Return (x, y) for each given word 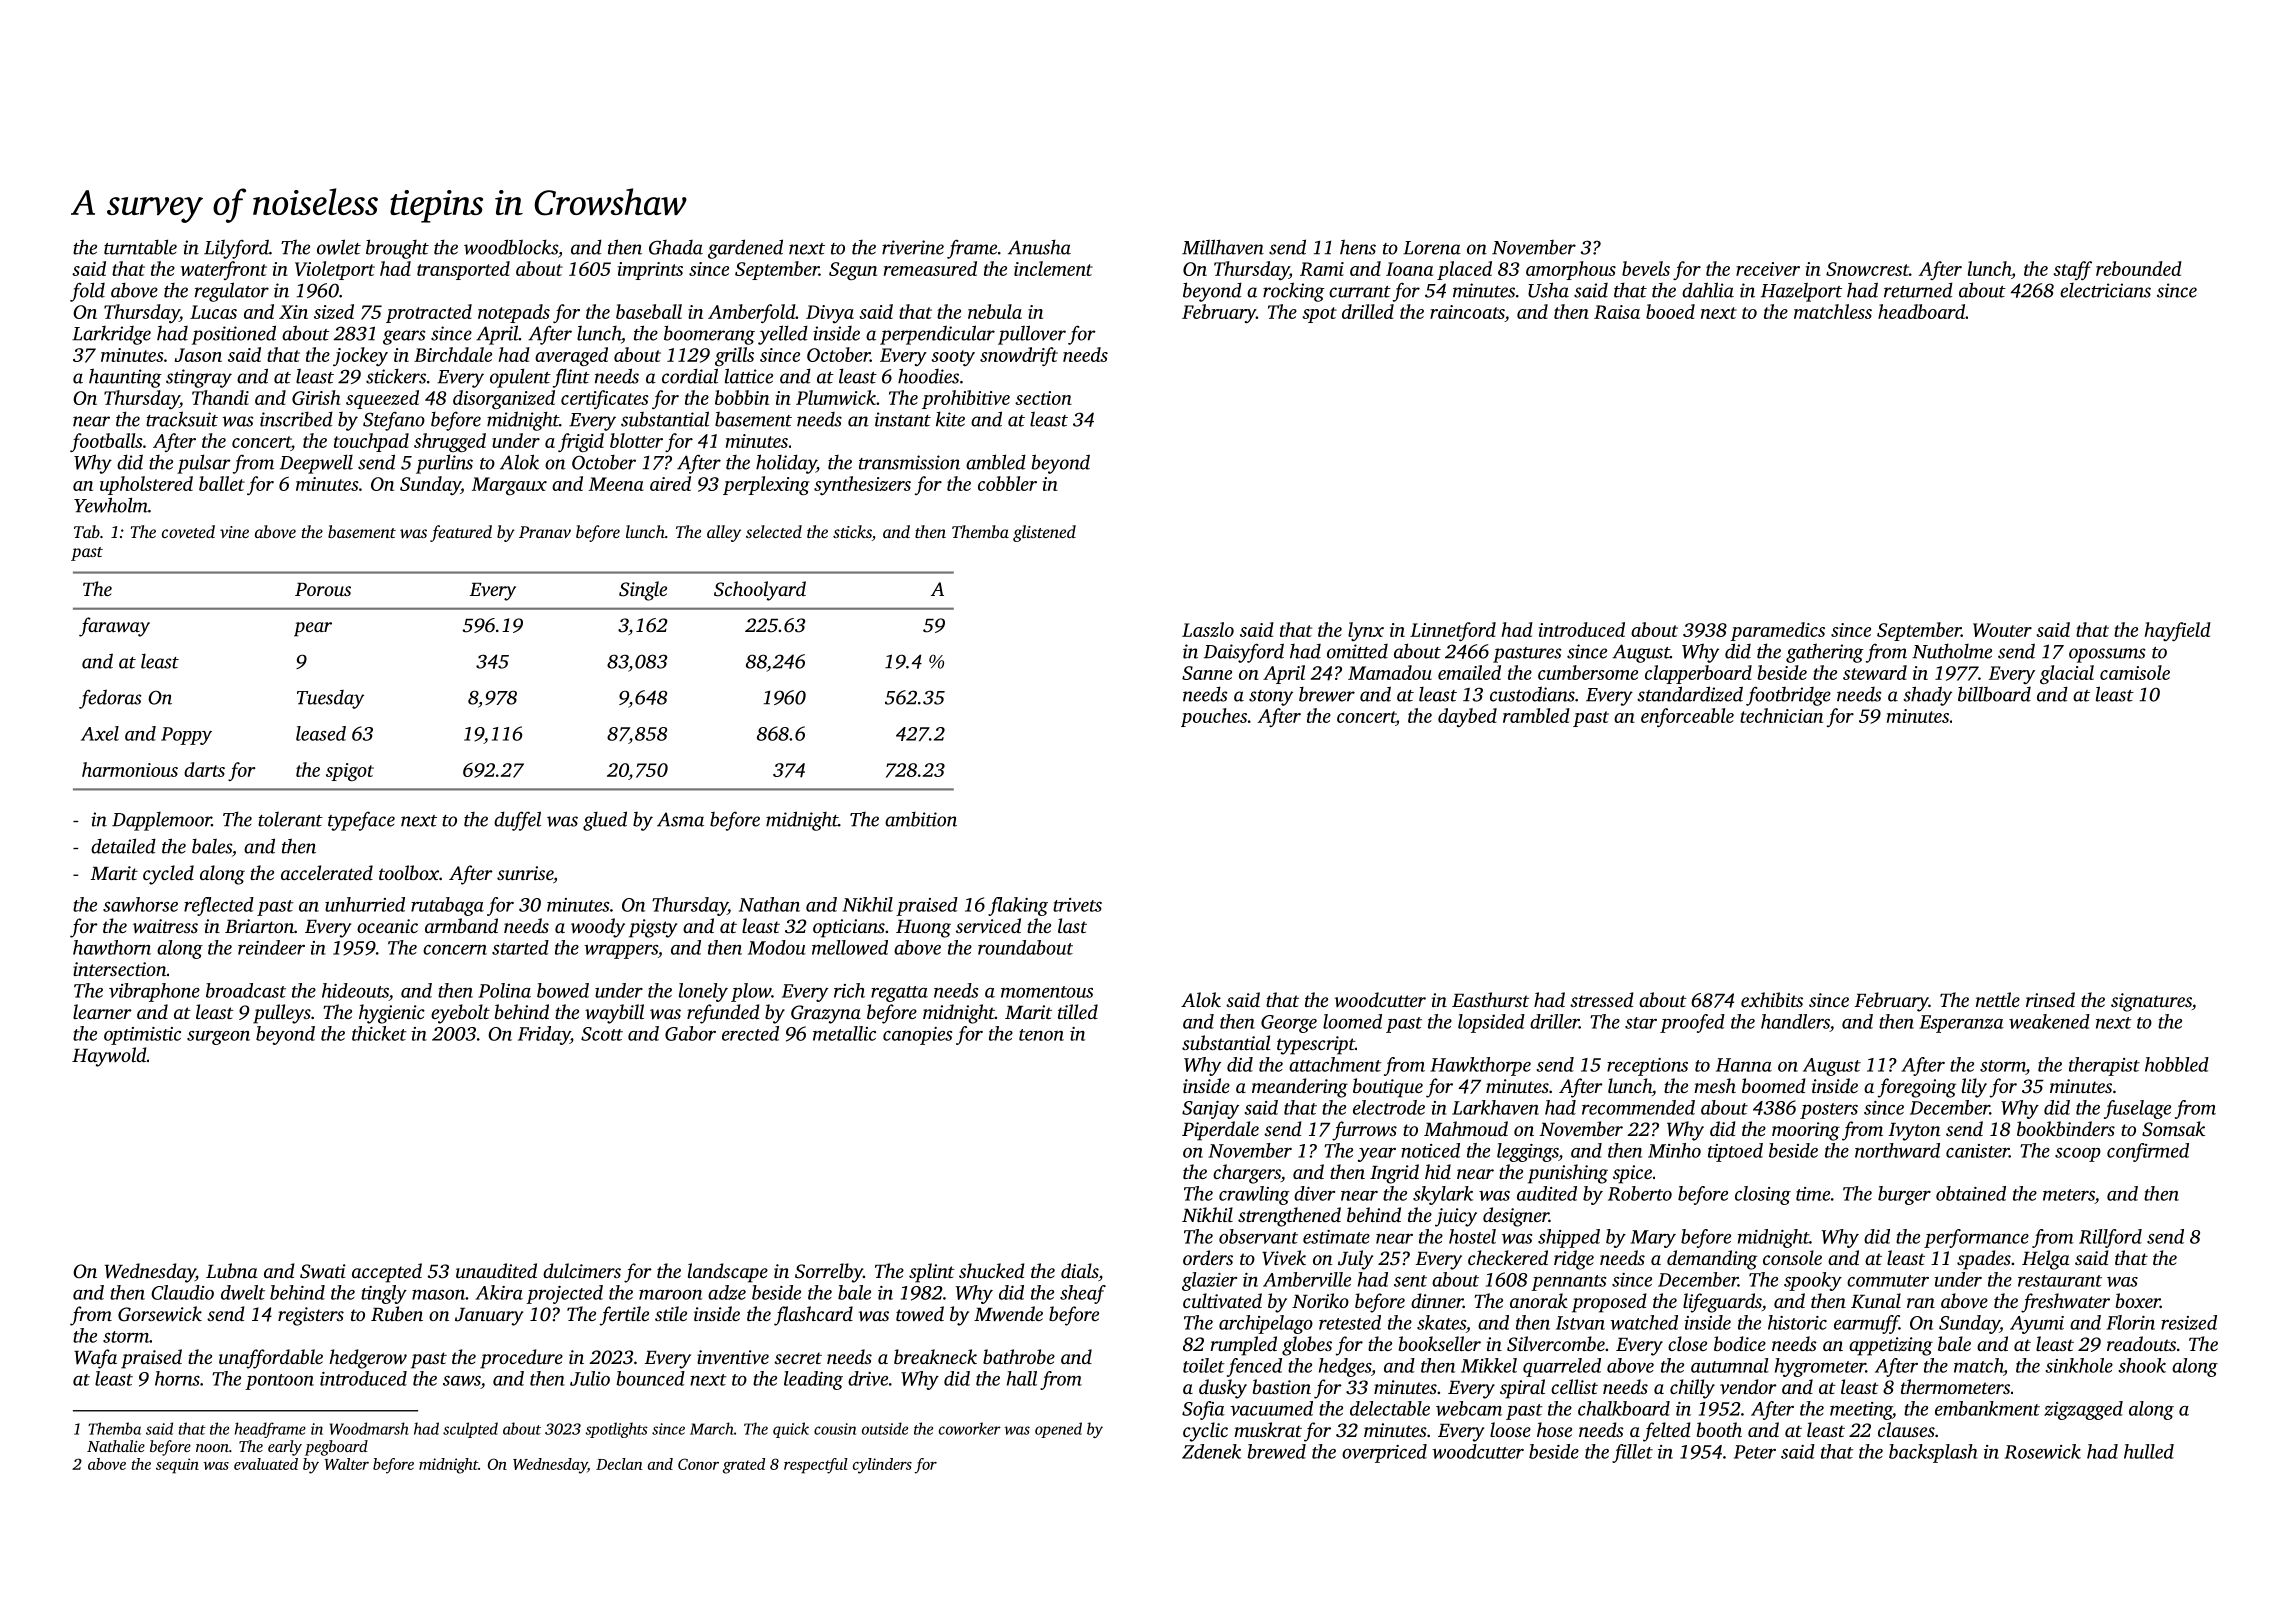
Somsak (2173, 1129)
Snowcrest (1867, 269)
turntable (140, 247)
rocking (1294, 292)
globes (1307, 1346)
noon (212, 1448)
